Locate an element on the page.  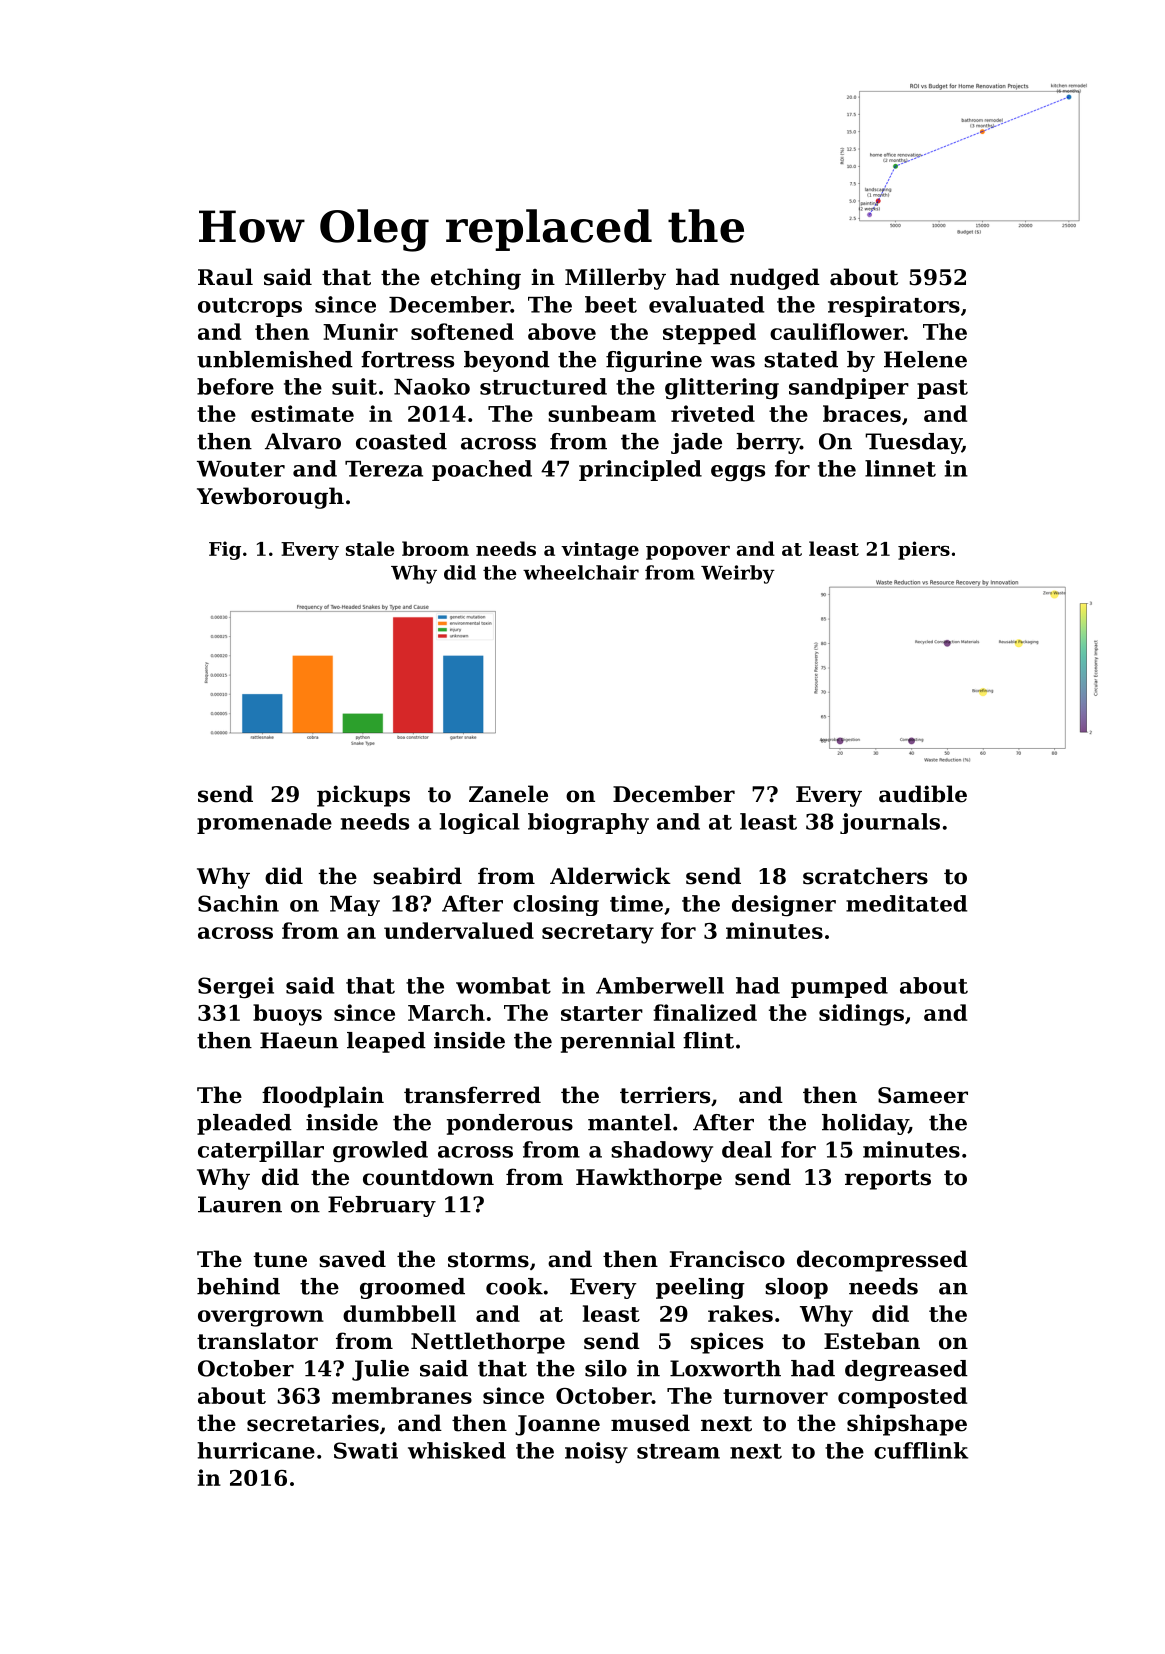
Millerby is located at coordinates (615, 279).
